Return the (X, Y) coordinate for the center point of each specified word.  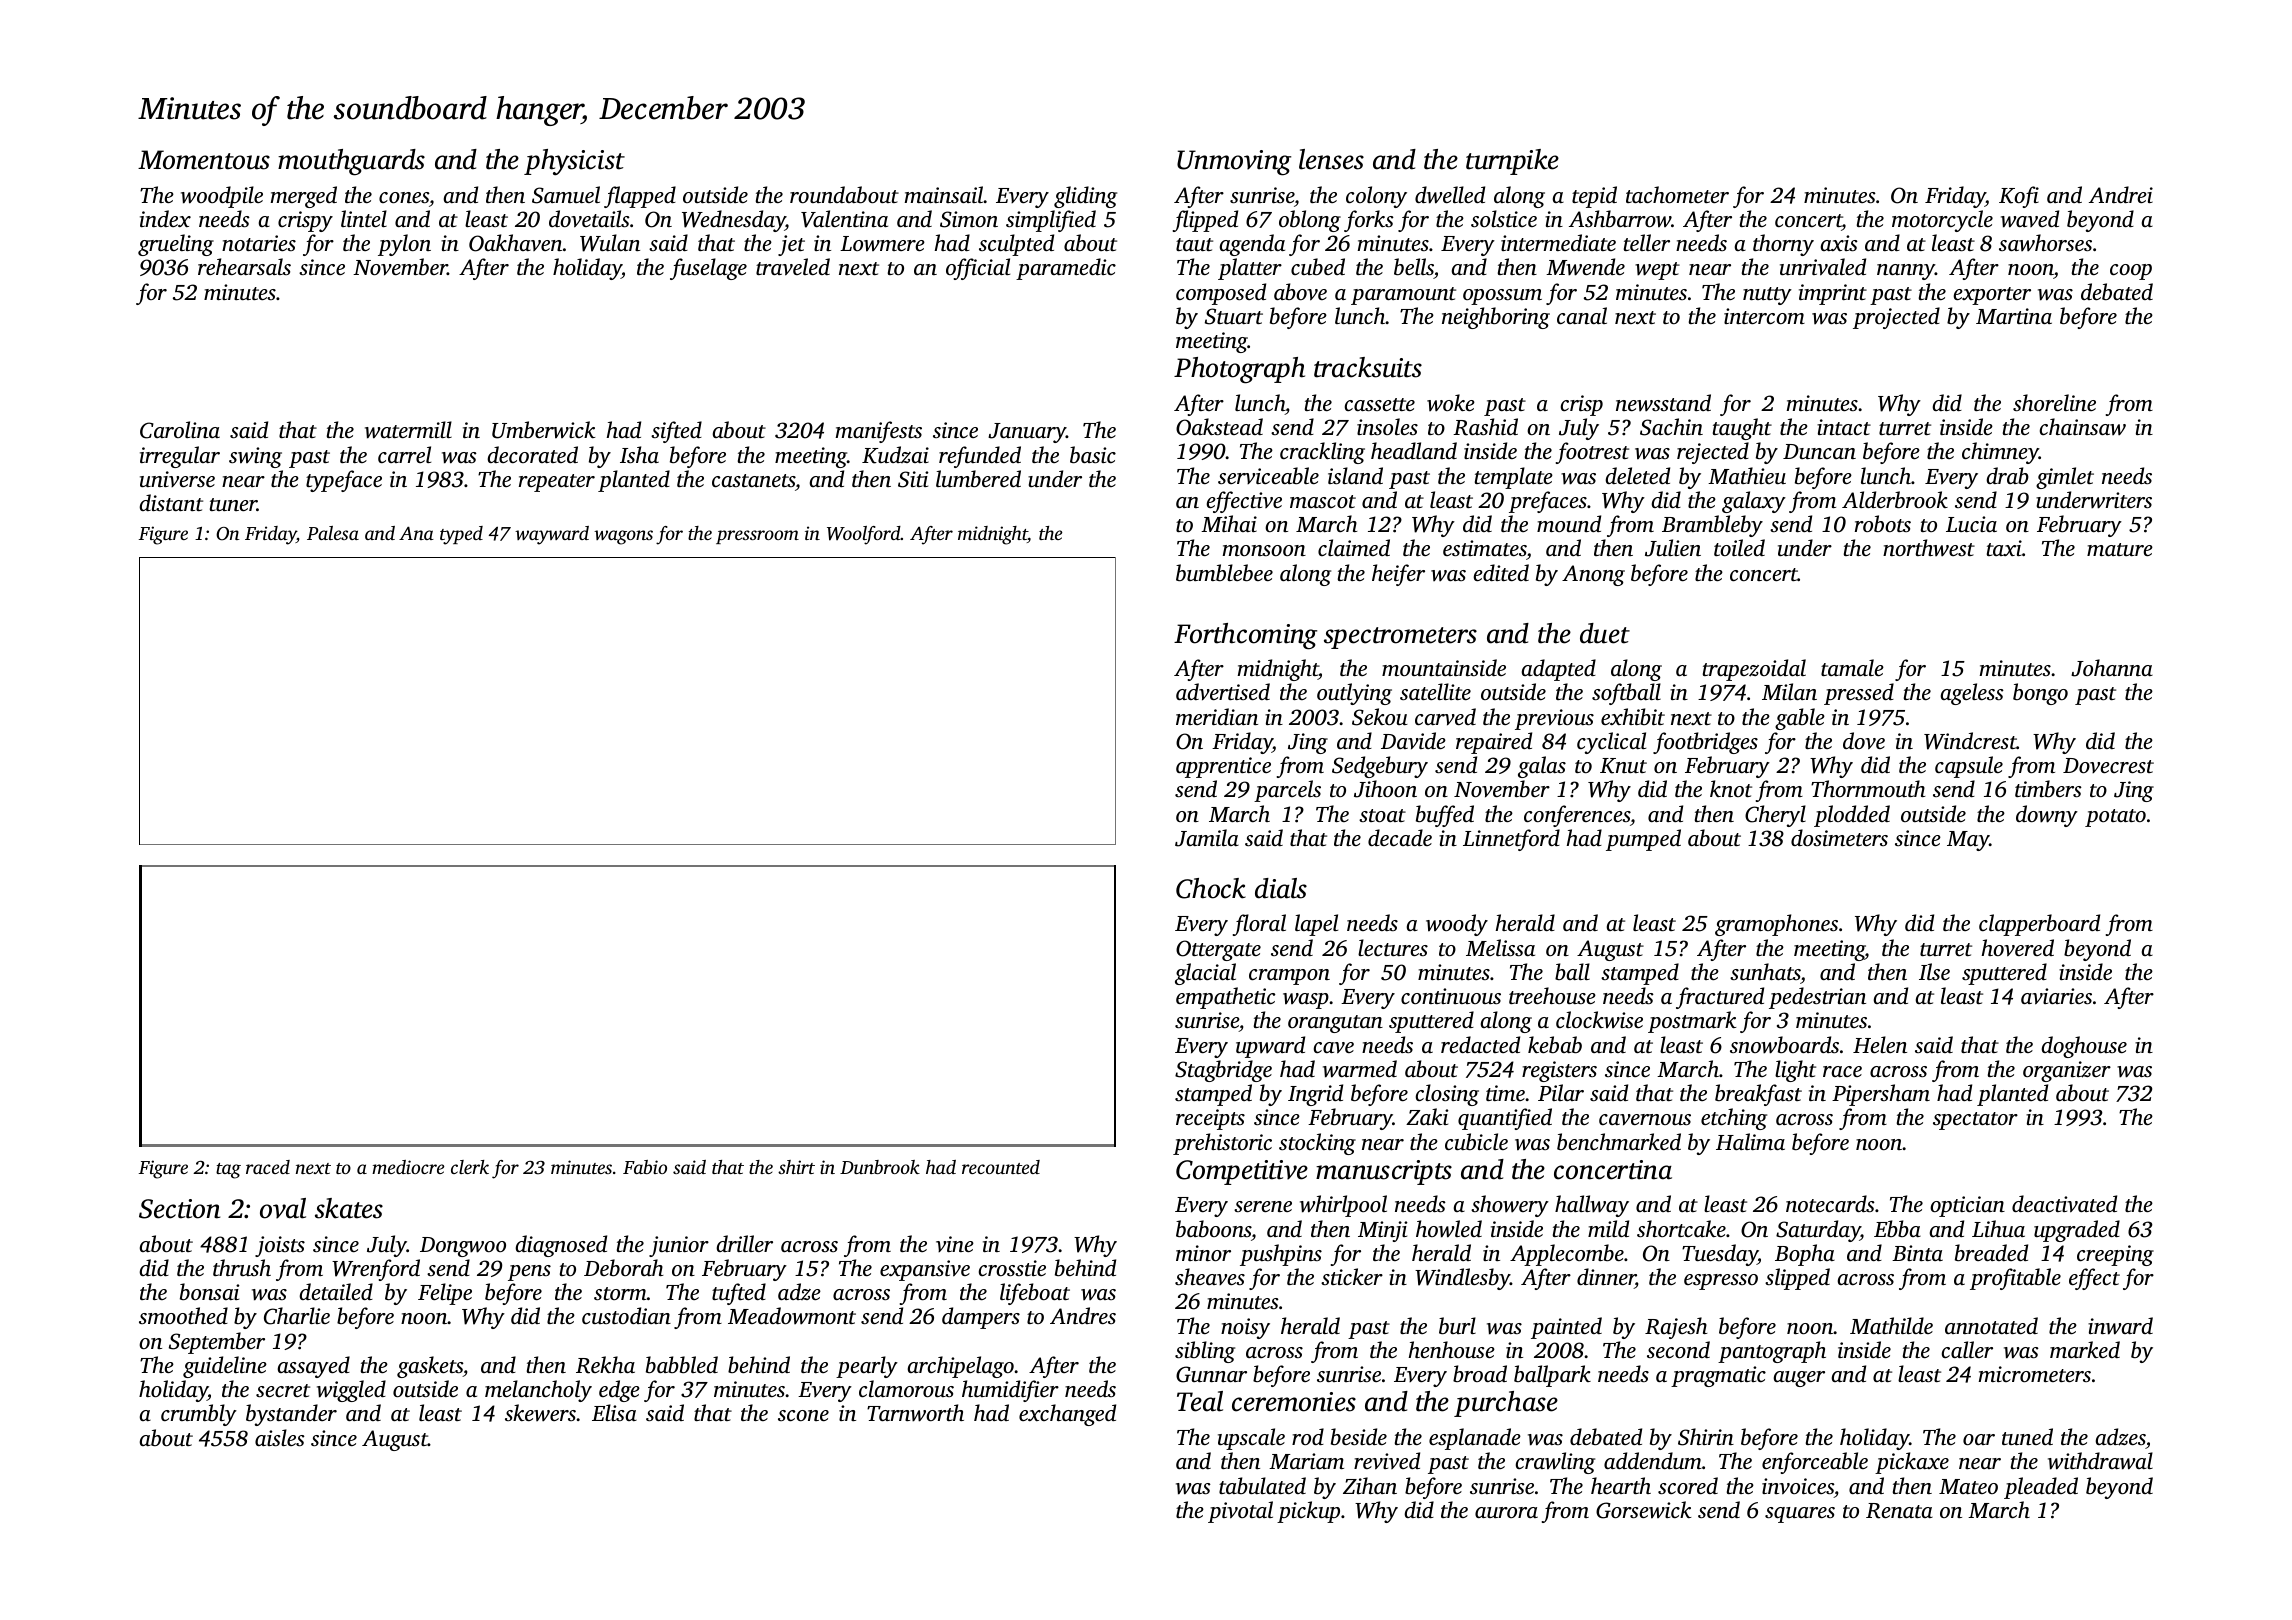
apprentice (1223, 767)
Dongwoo (463, 1247)
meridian (1217, 716)
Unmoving (1234, 163)
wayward (552, 535)
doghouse (2084, 1047)
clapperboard (2039, 925)
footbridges (1705, 743)
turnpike (1512, 162)
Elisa (614, 1412)
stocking (1317, 1144)
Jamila (1207, 838)
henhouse (1452, 1349)
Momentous (204, 160)
